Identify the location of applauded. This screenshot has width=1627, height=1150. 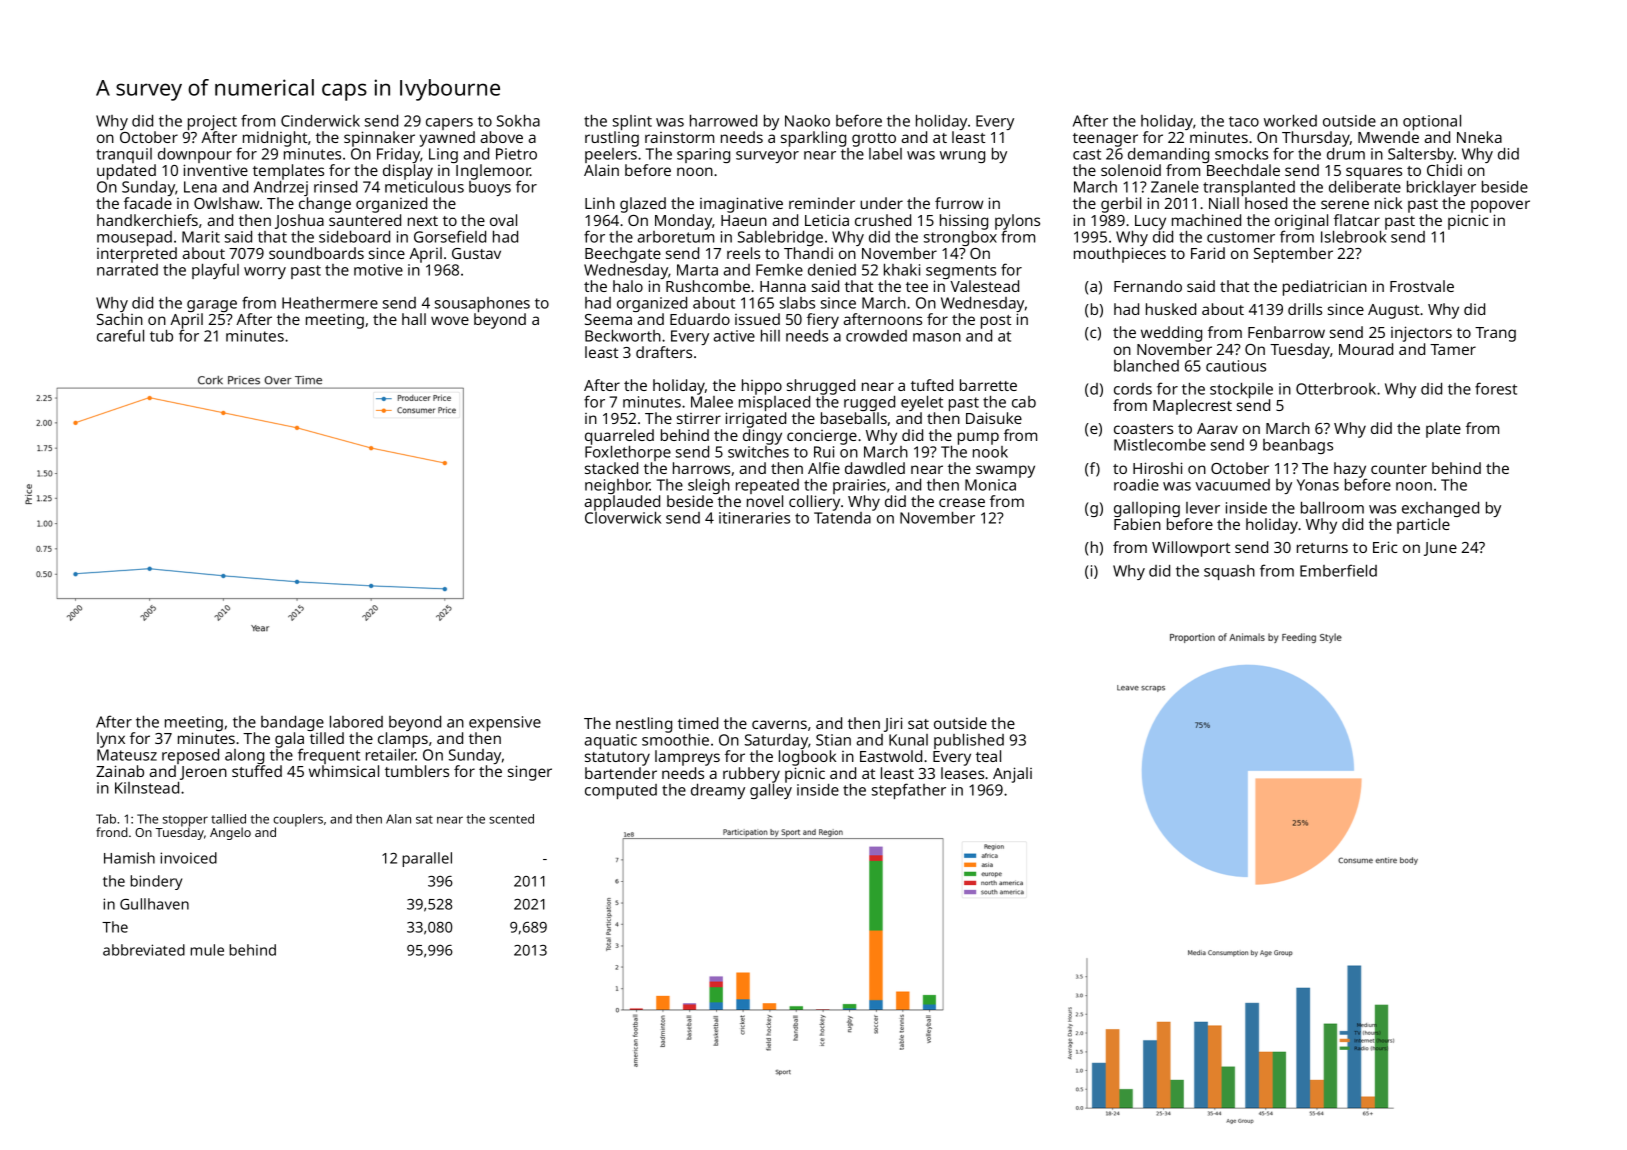
(622, 503).
